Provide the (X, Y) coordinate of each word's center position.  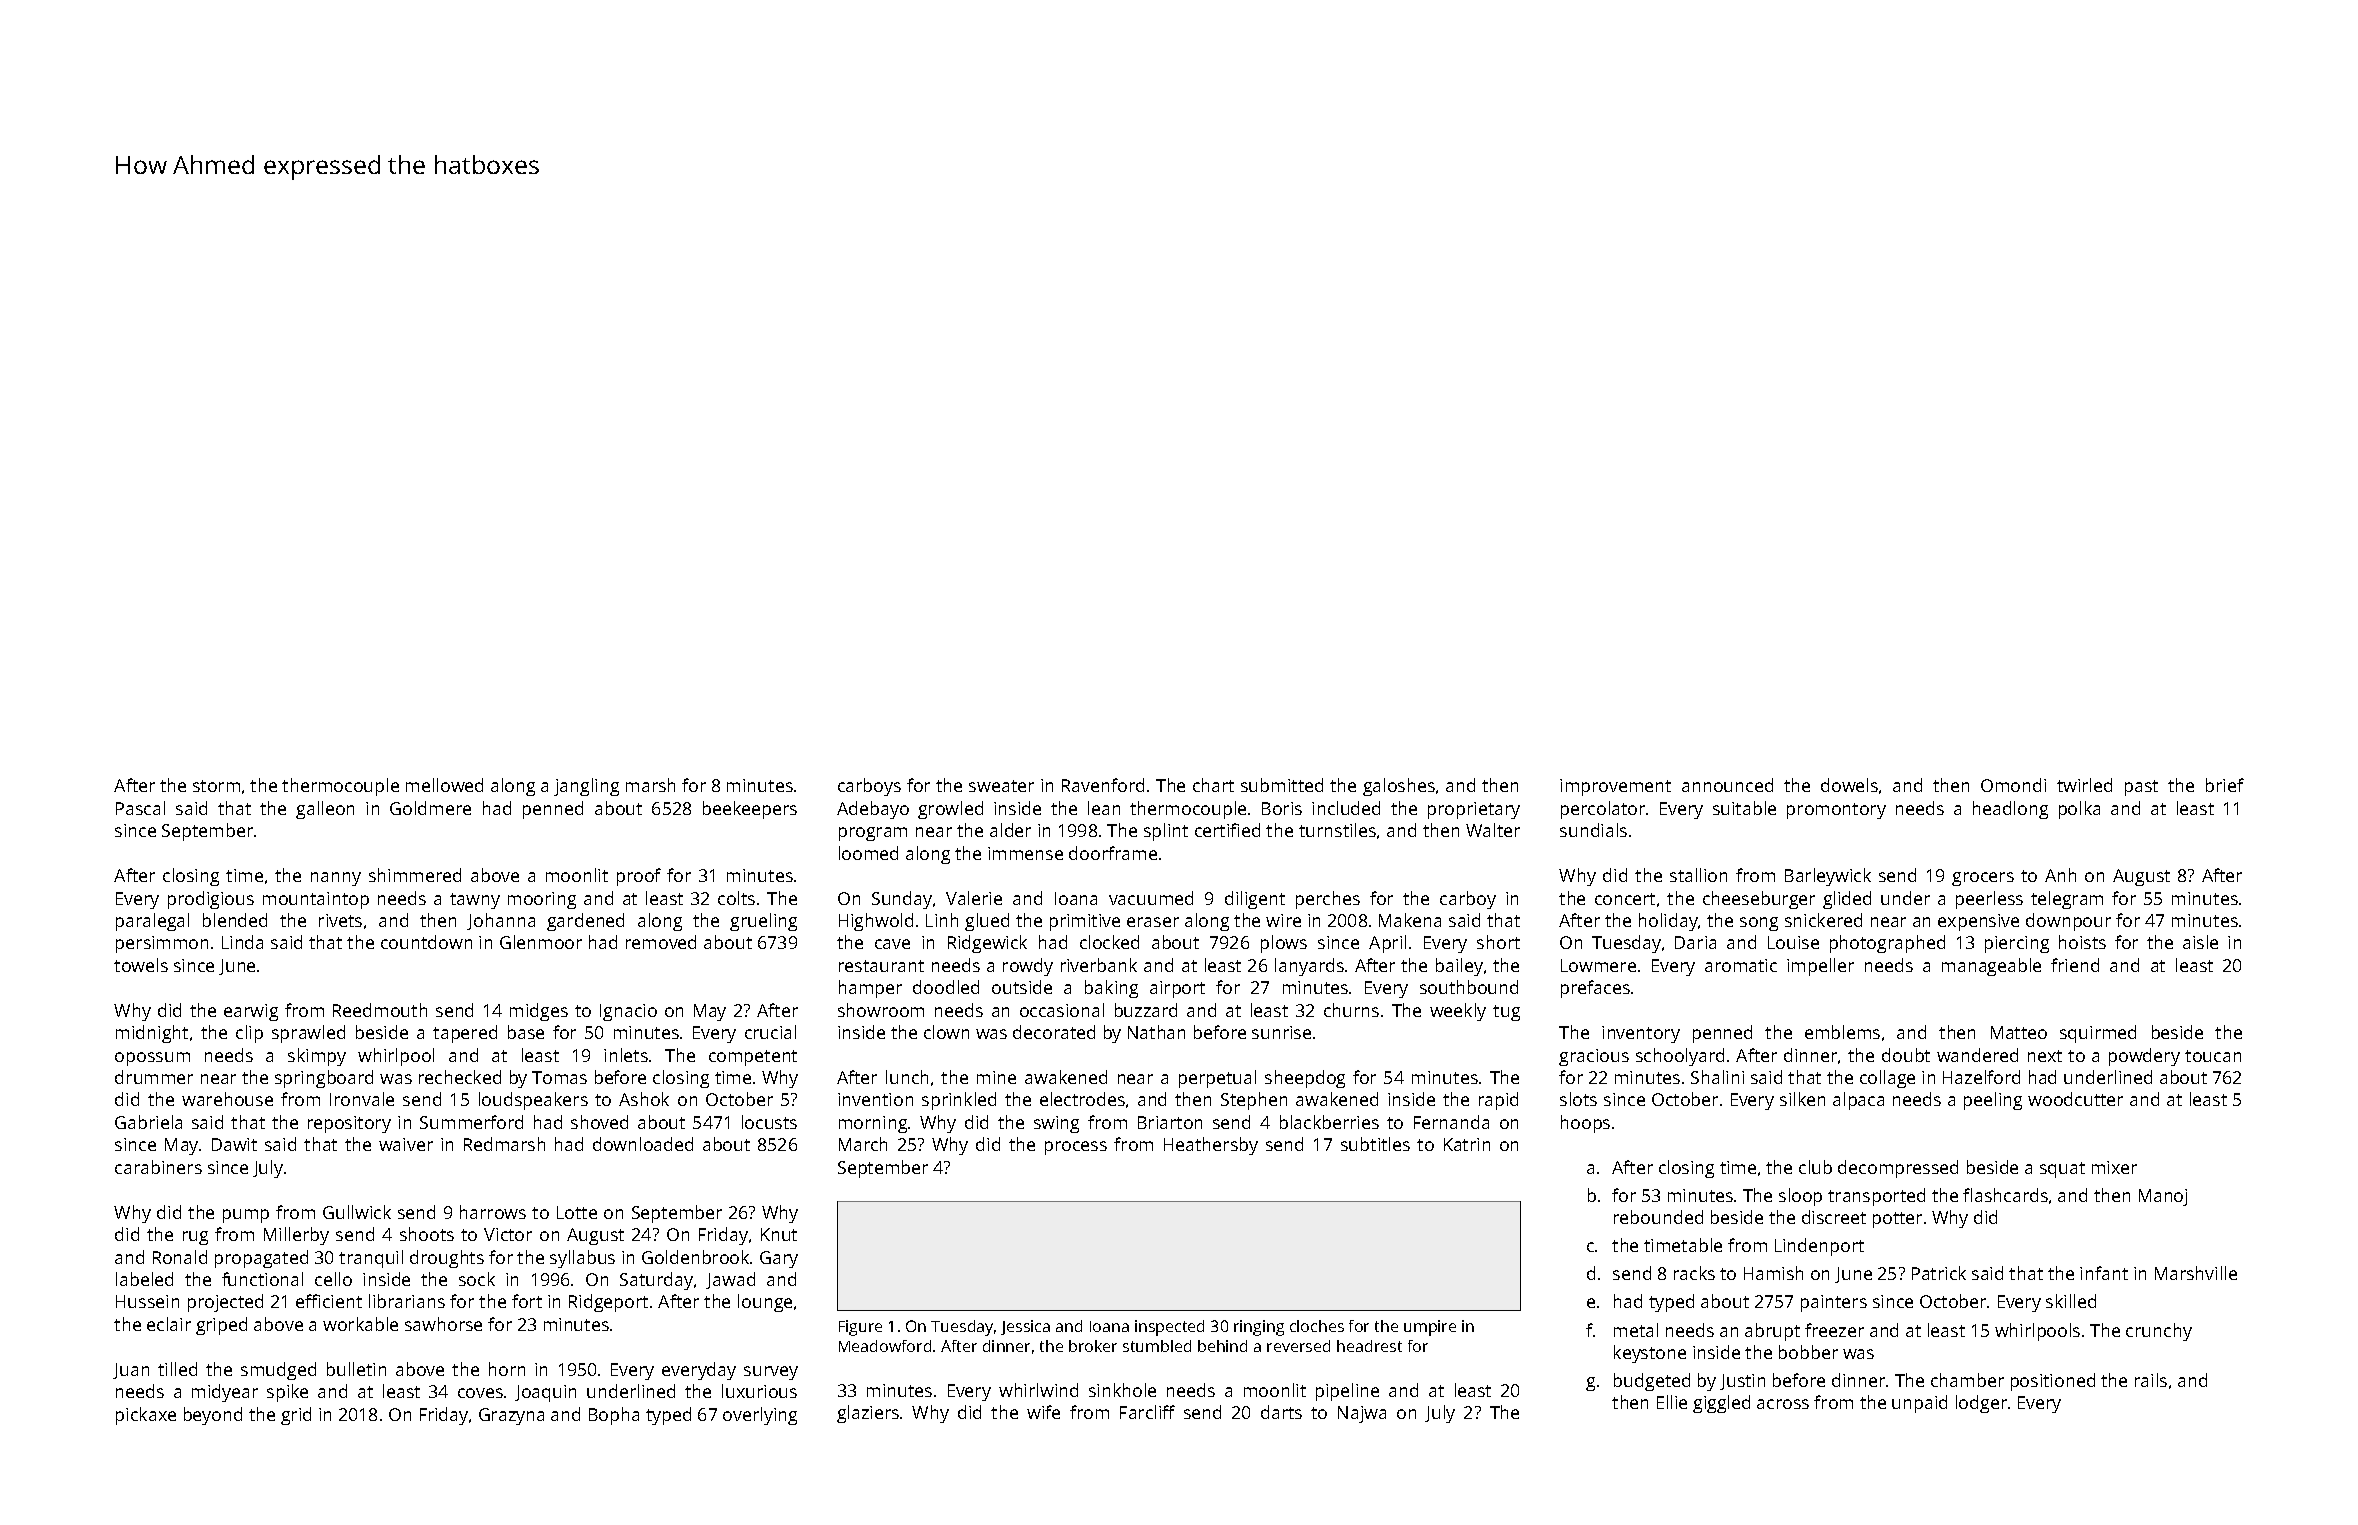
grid (296, 1416)
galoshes (1399, 787)
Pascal (140, 808)
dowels (1849, 785)
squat (2062, 1170)
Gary (779, 1259)
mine (996, 1077)
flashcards (2005, 1195)
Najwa (1362, 1414)
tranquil (371, 1259)
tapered (465, 1034)
